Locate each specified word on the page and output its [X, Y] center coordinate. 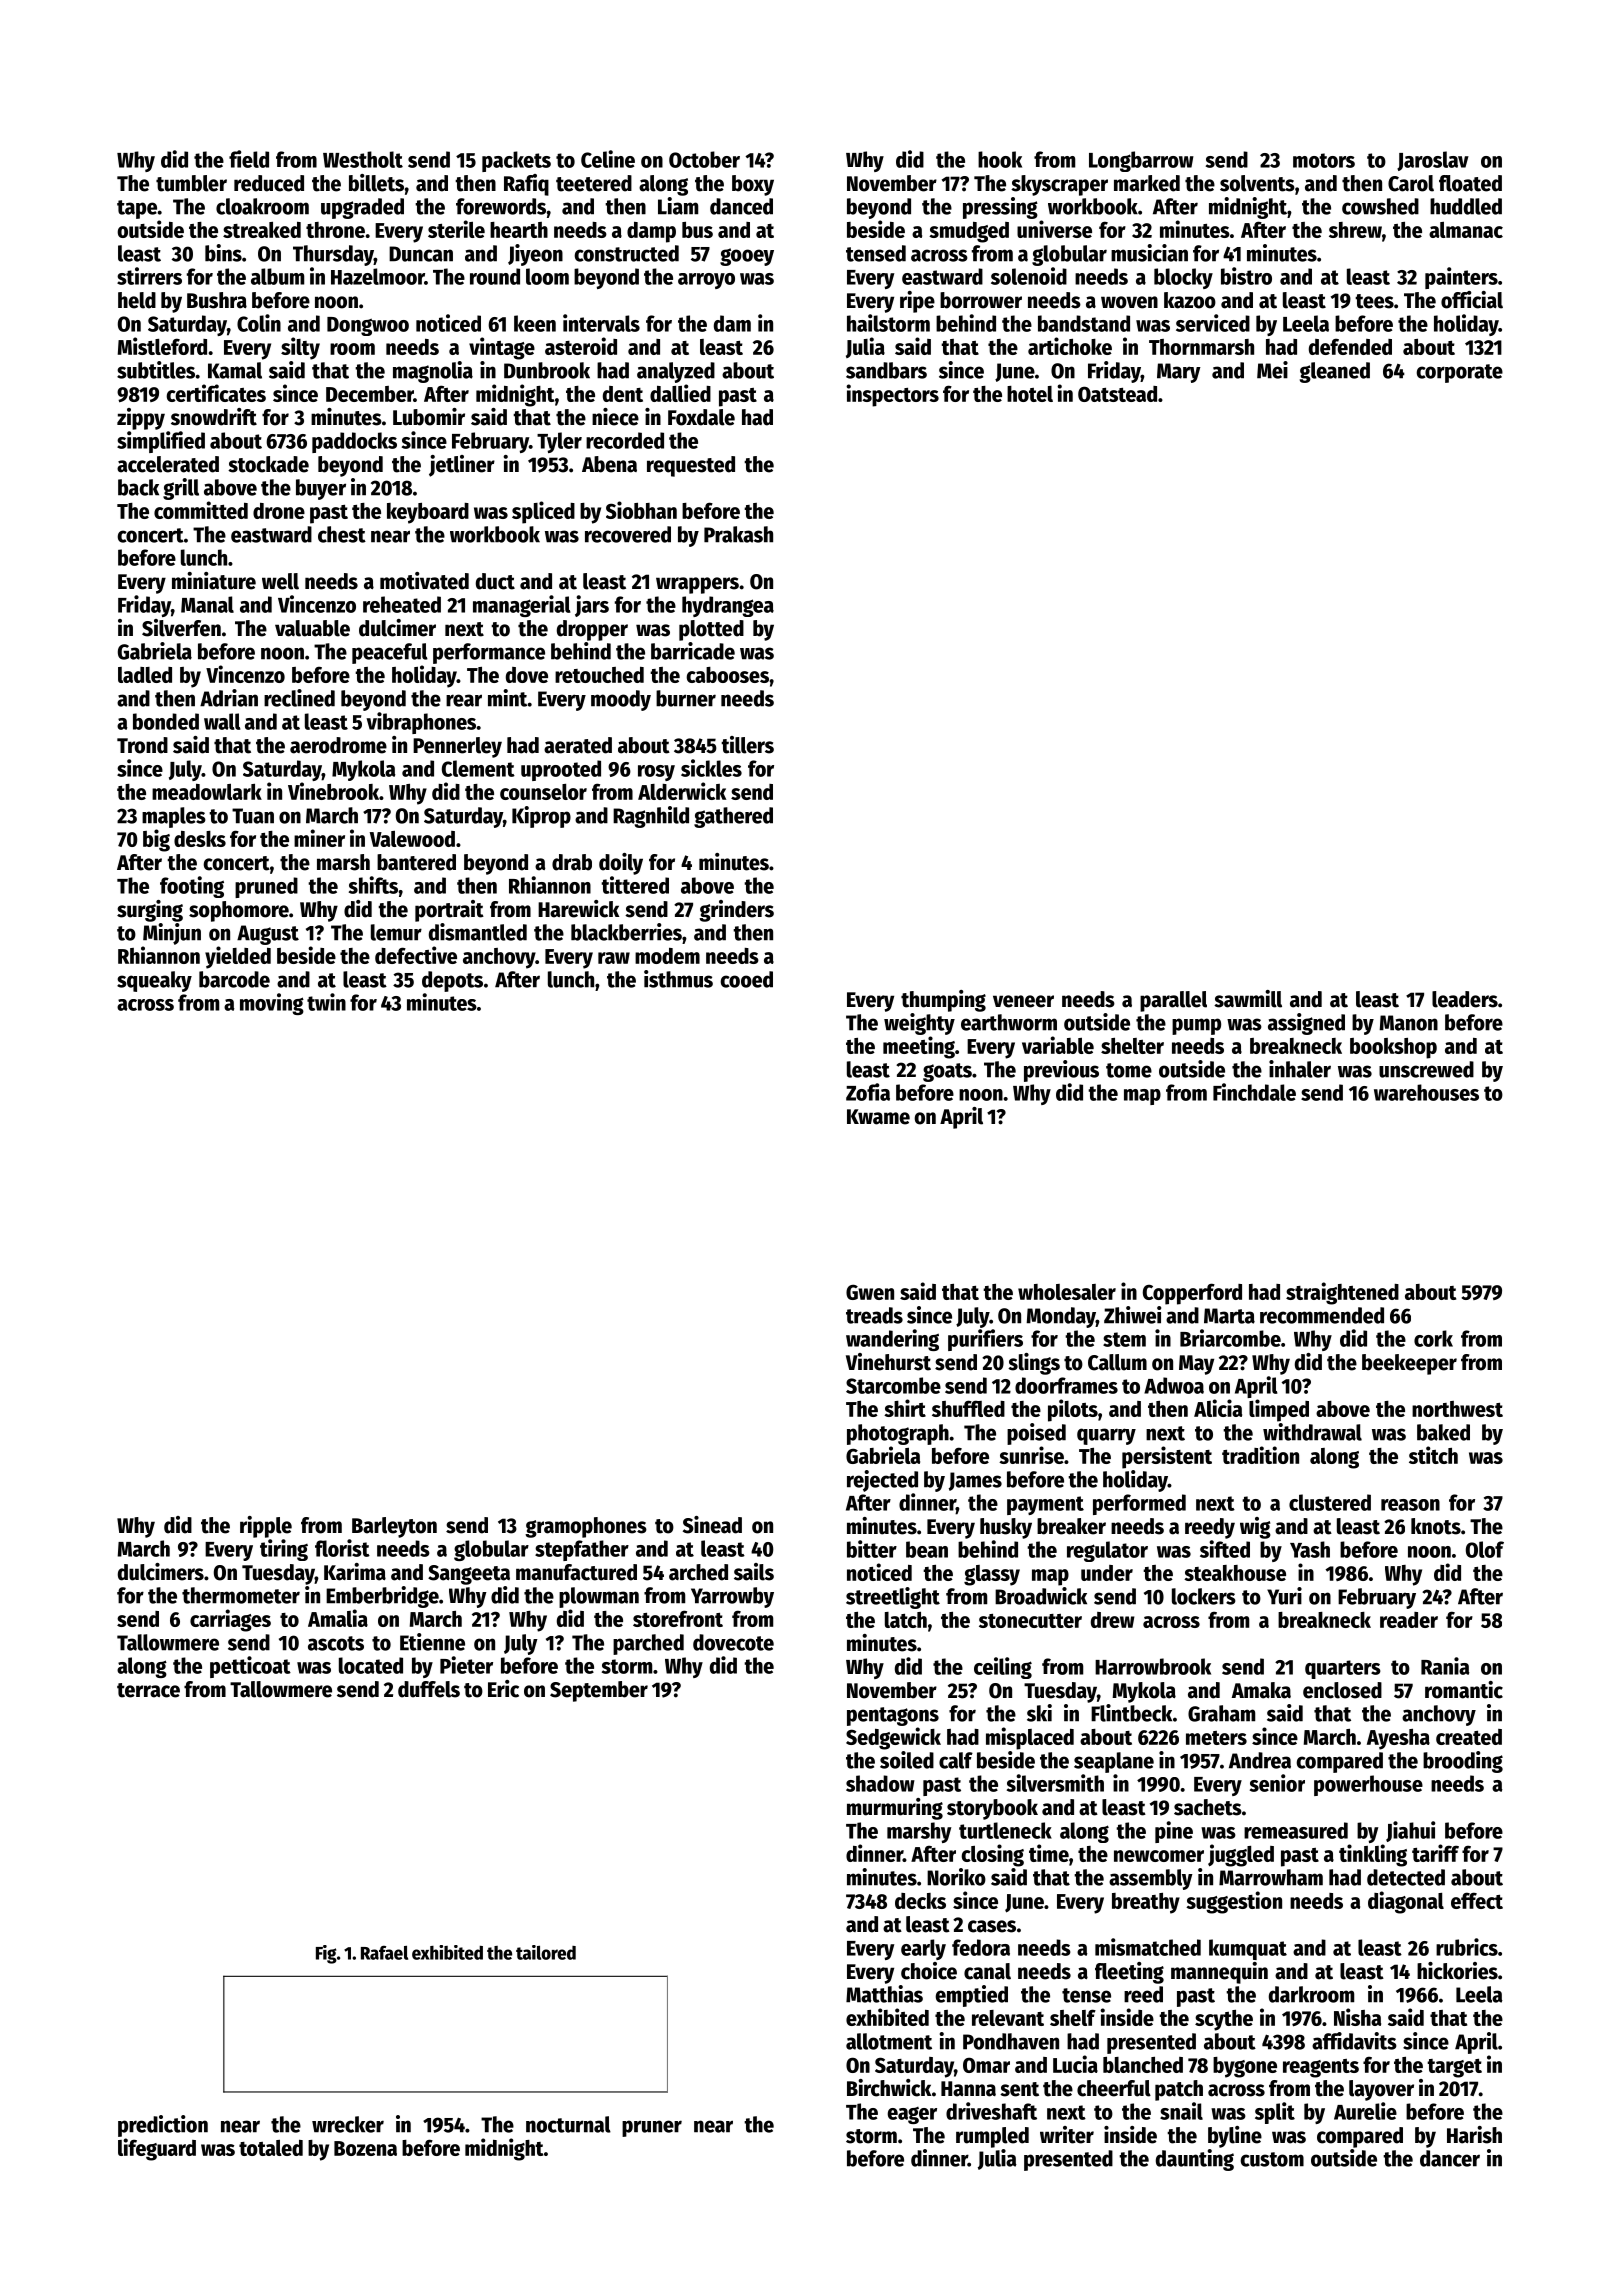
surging [150, 911]
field [249, 159]
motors [1324, 160]
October [704, 159]
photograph [898, 1434]
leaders [1465, 999]
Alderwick [682, 791]
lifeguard [157, 2149]
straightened [1342, 1293]
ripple [266, 1527]
